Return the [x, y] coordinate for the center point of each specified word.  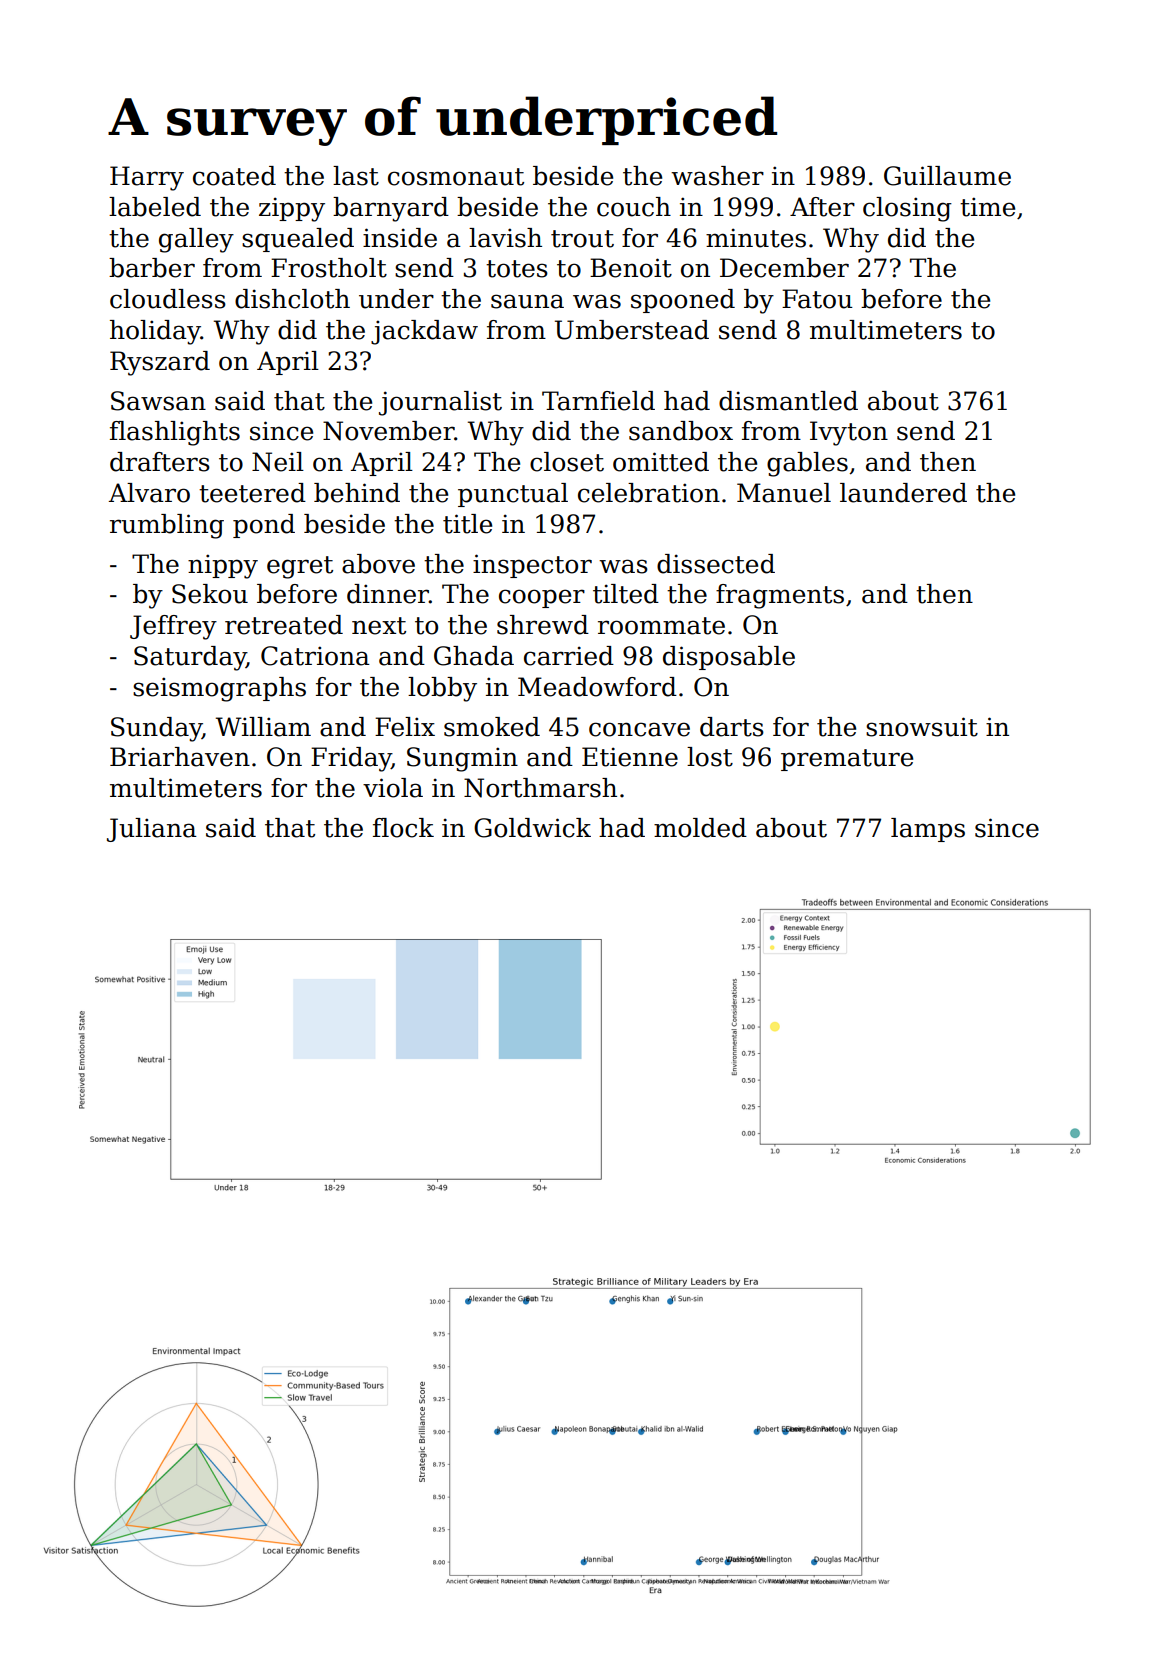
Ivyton [849, 433]
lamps [928, 830]
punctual [513, 495]
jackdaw [424, 332]
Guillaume [947, 176]
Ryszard [160, 363]
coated [234, 176]
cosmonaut [456, 177]
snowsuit [922, 727]
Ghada [474, 656]
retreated [284, 625]
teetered [252, 493]
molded [700, 828]
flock [403, 828]
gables [807, 464]
